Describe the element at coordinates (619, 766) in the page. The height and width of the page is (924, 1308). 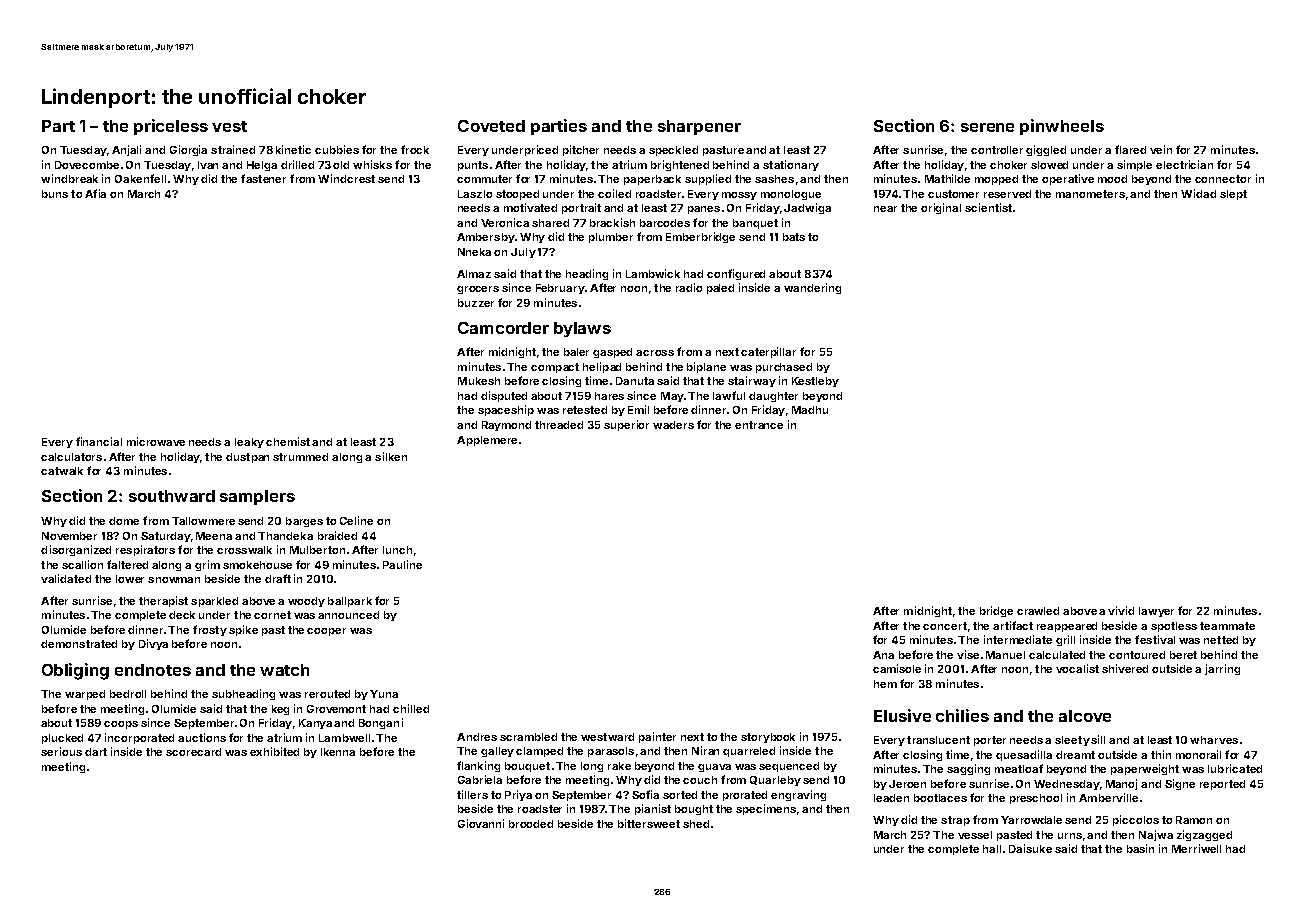
I see `rake` at that location.
